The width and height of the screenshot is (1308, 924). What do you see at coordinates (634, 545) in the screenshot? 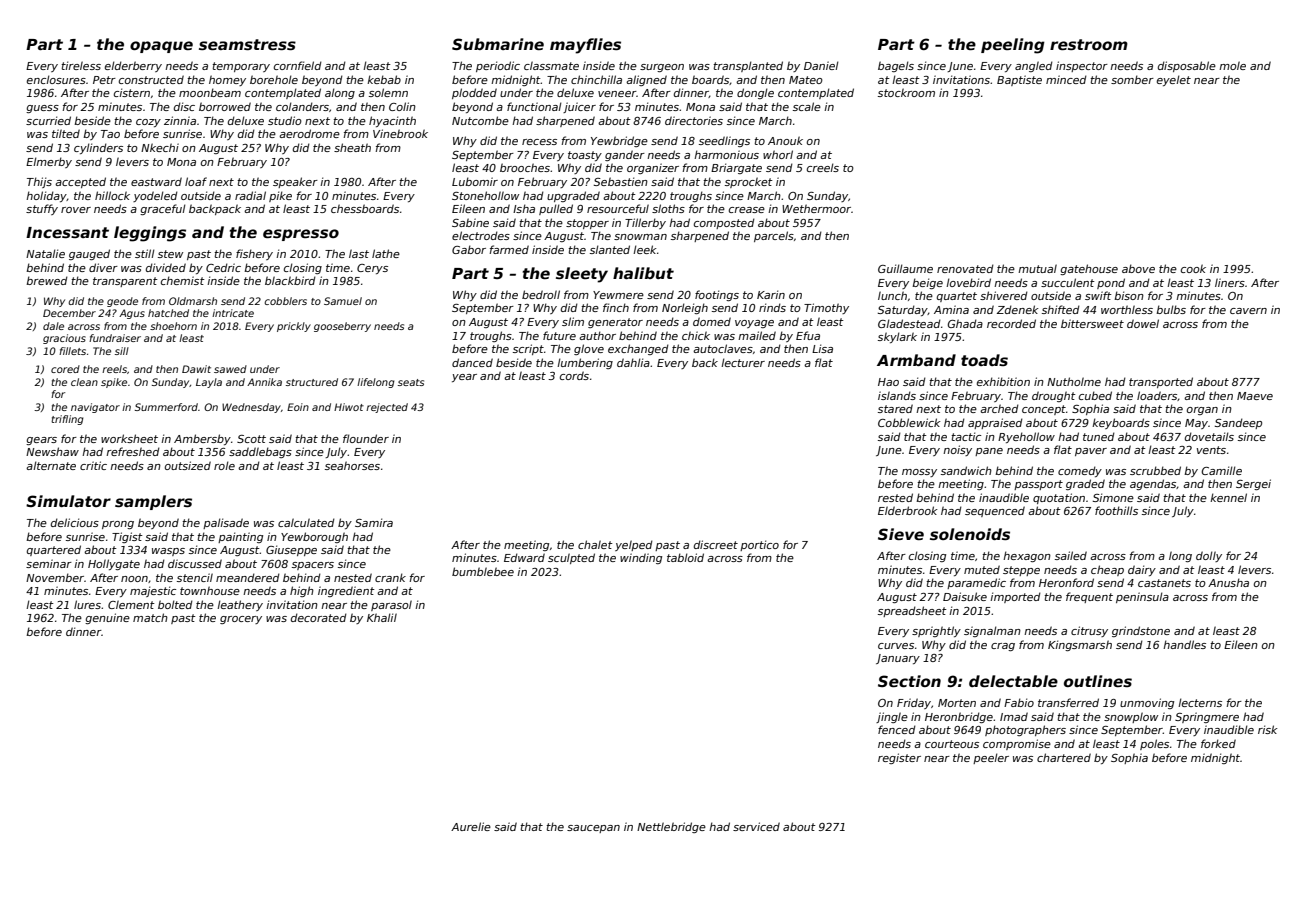
I see `yelped` at bounding box center [634, 545].
